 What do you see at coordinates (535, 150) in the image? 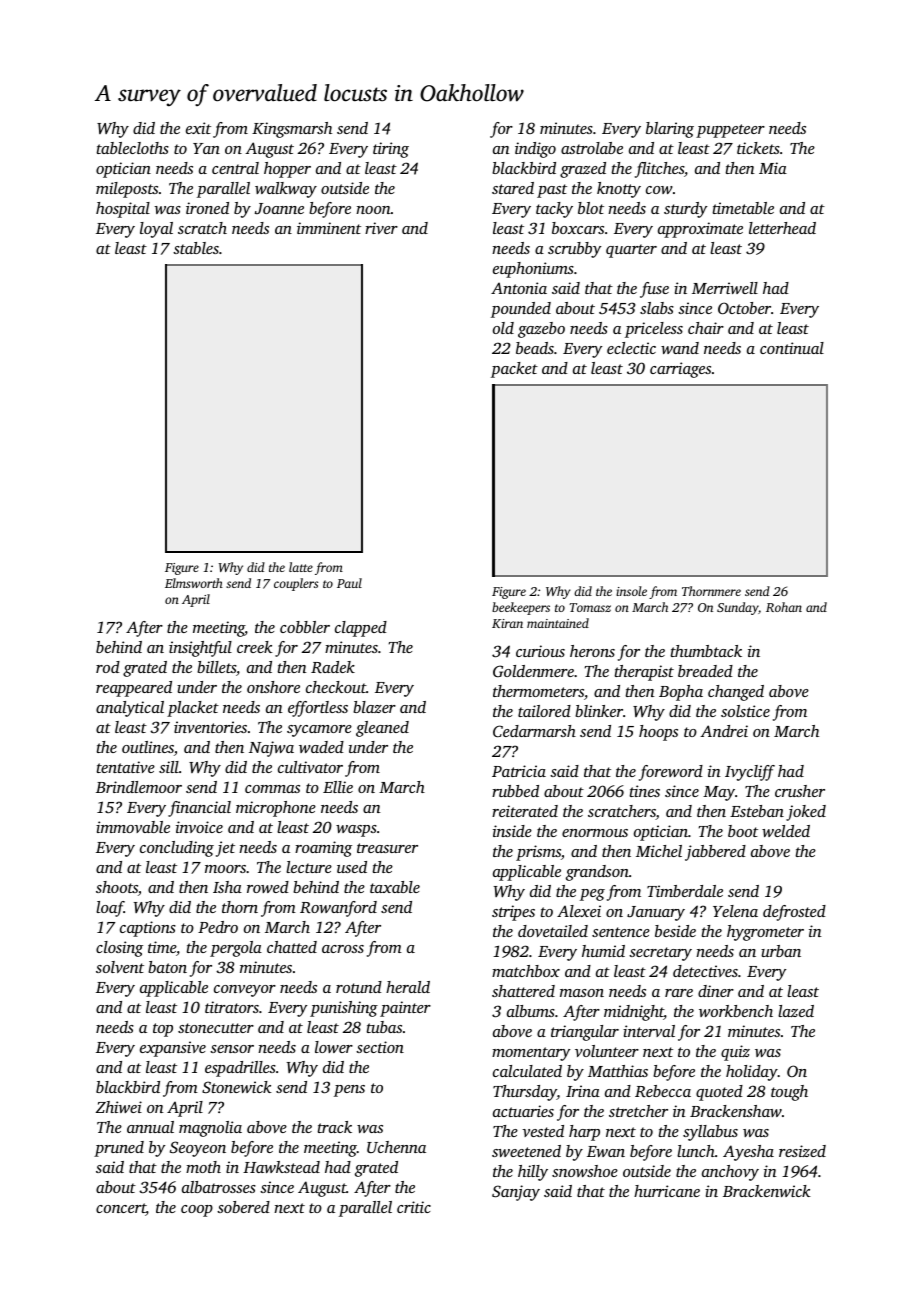
I see `indigo` at bounding box center [535, 150].
